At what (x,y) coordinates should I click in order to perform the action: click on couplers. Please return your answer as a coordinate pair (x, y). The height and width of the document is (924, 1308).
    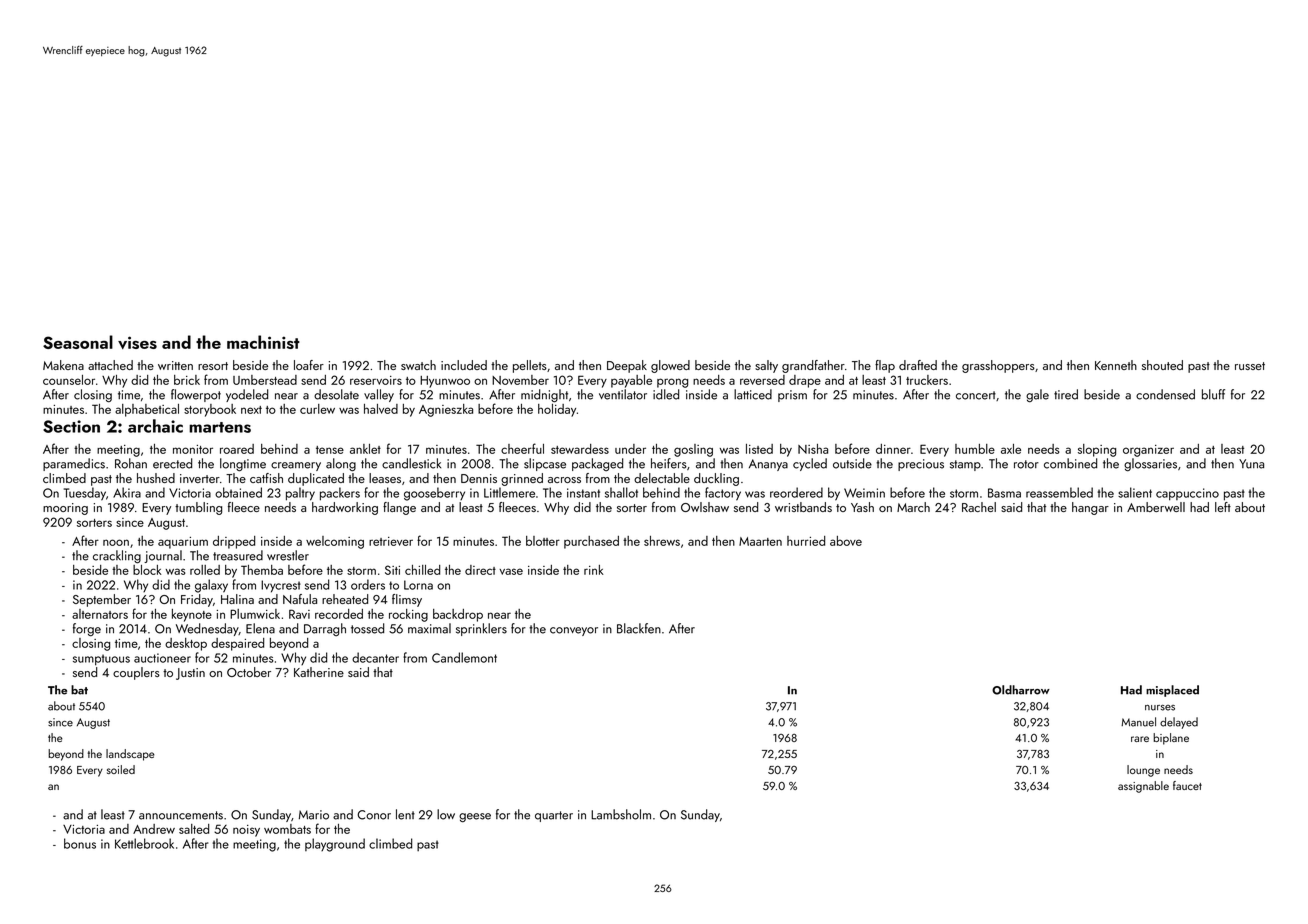
    Looking at the image, I should click on (136, 673).
